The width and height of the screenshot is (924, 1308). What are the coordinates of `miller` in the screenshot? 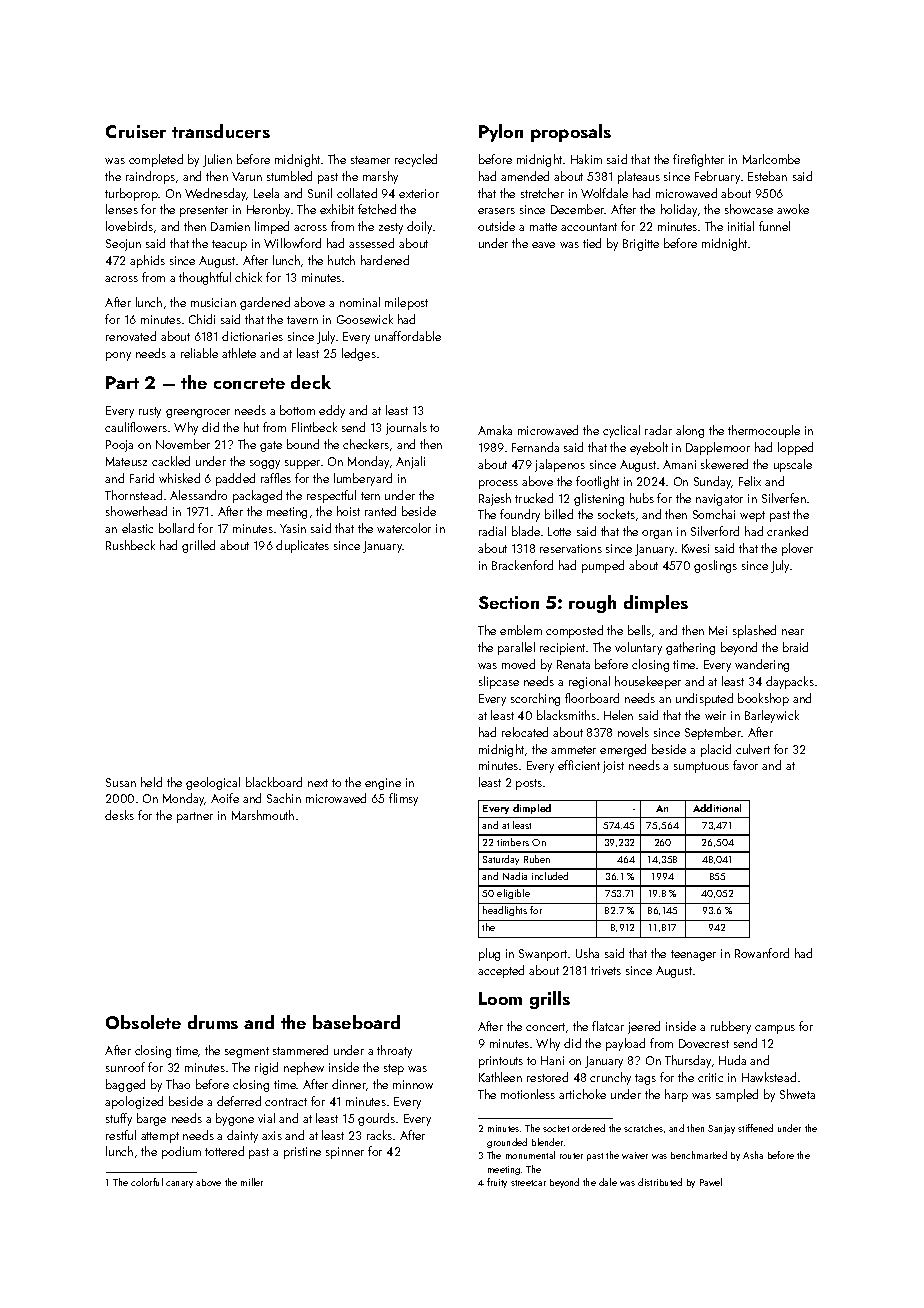 It's located at (252, 1182).
